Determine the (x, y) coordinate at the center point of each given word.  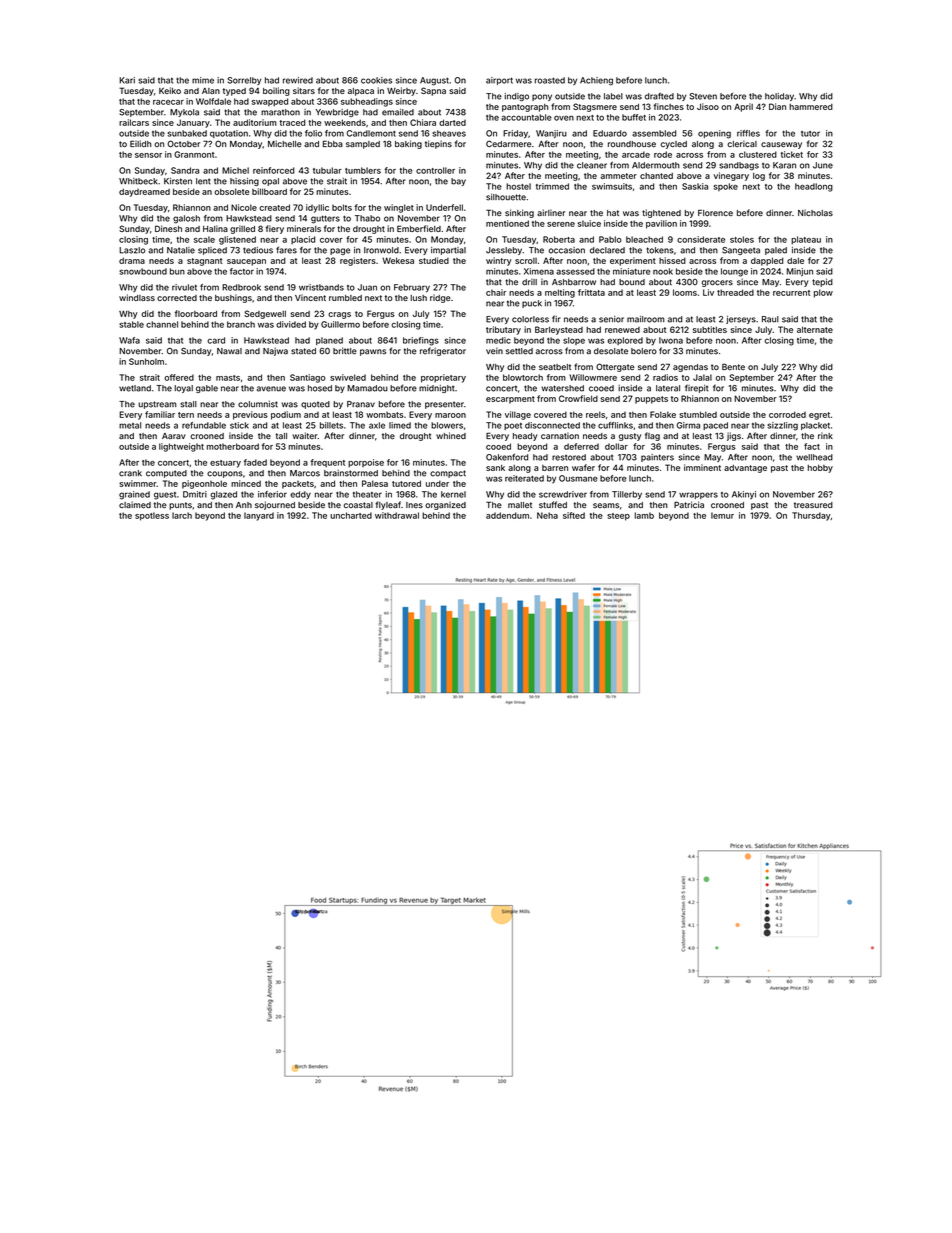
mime (203, 80)
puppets (651, 400)
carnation (560, 435)
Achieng (596, 81)
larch (182, 515)
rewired (298, 80)
